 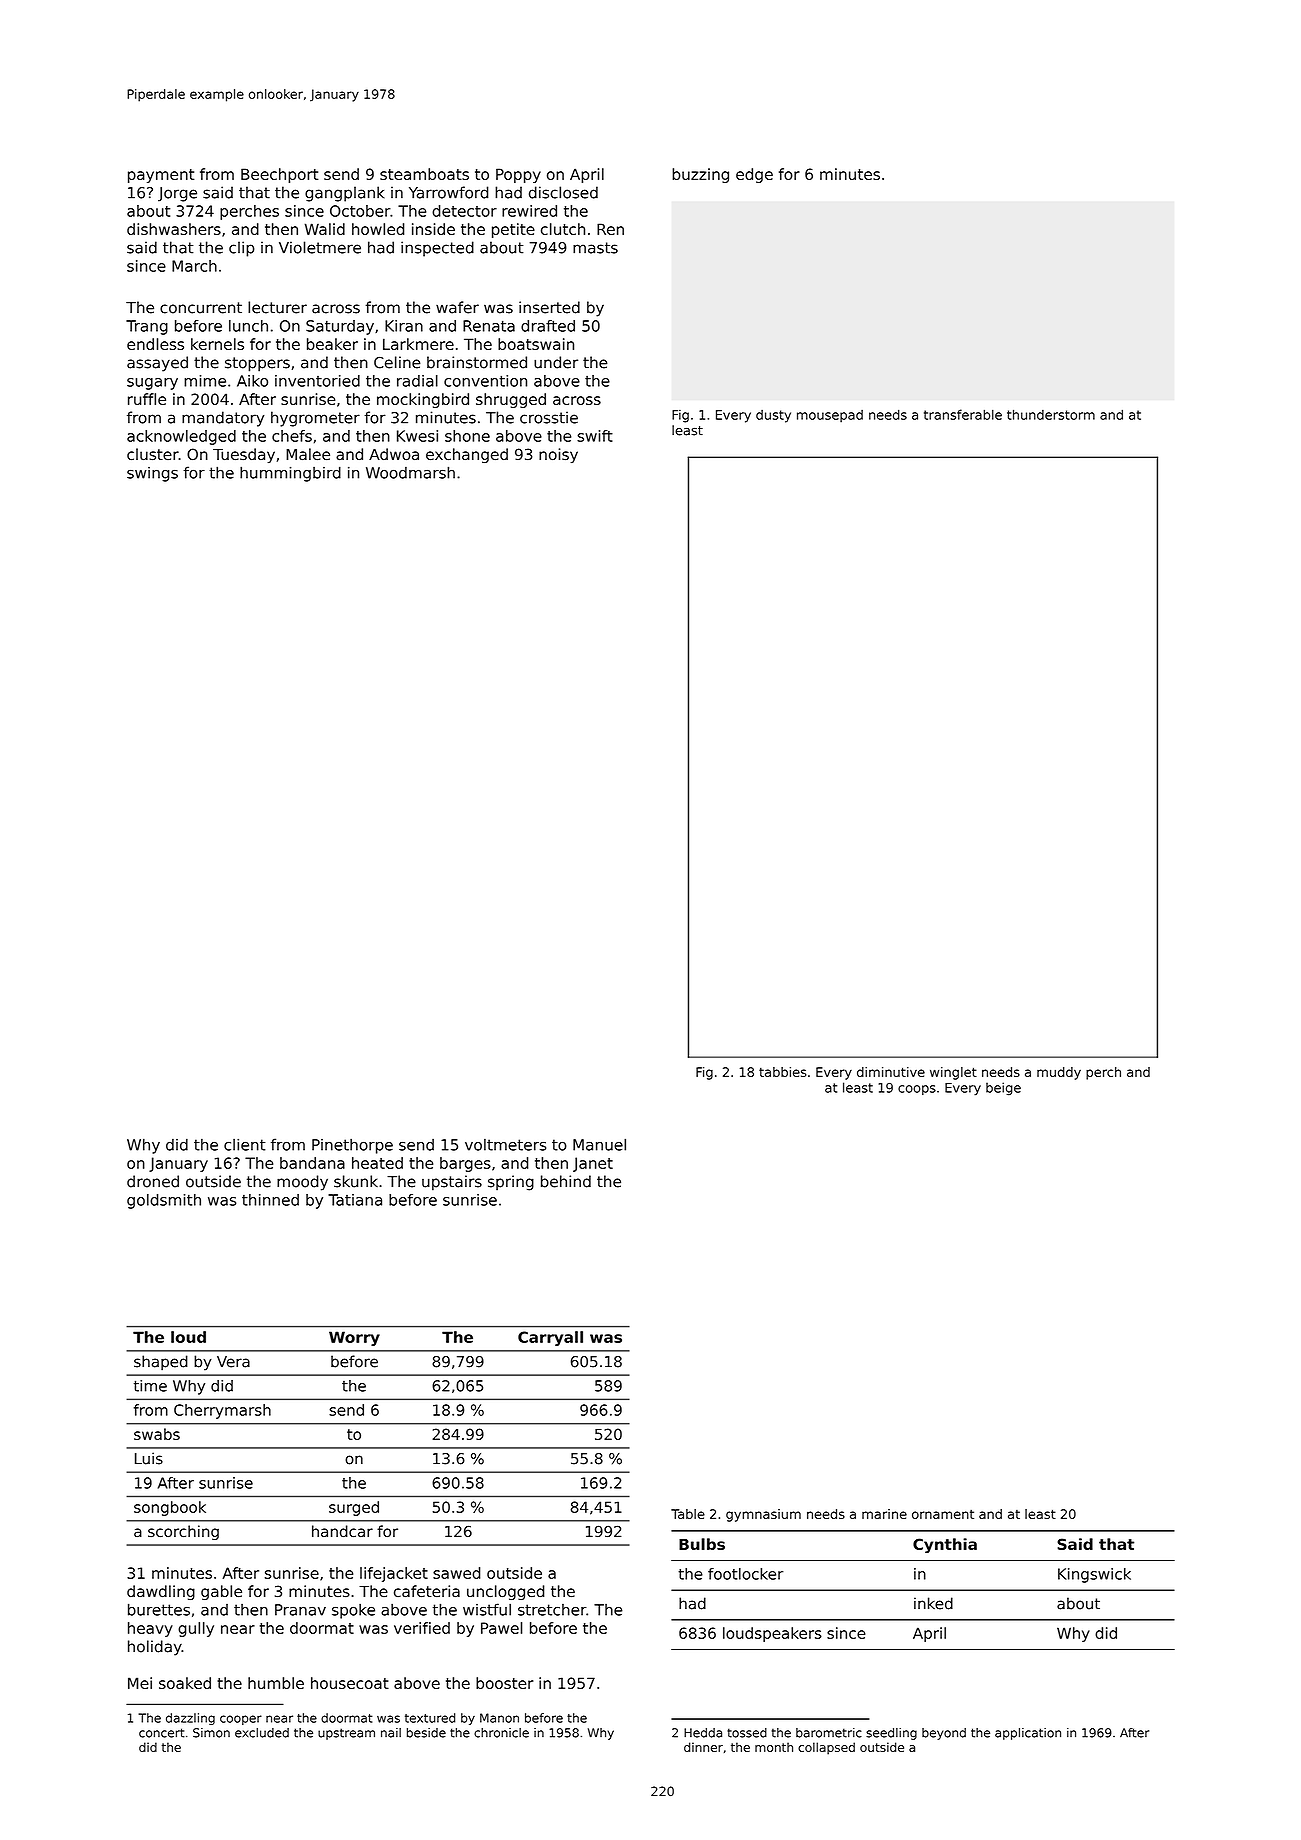 I want to click on Manuel, so click(x=599, y=1144).
